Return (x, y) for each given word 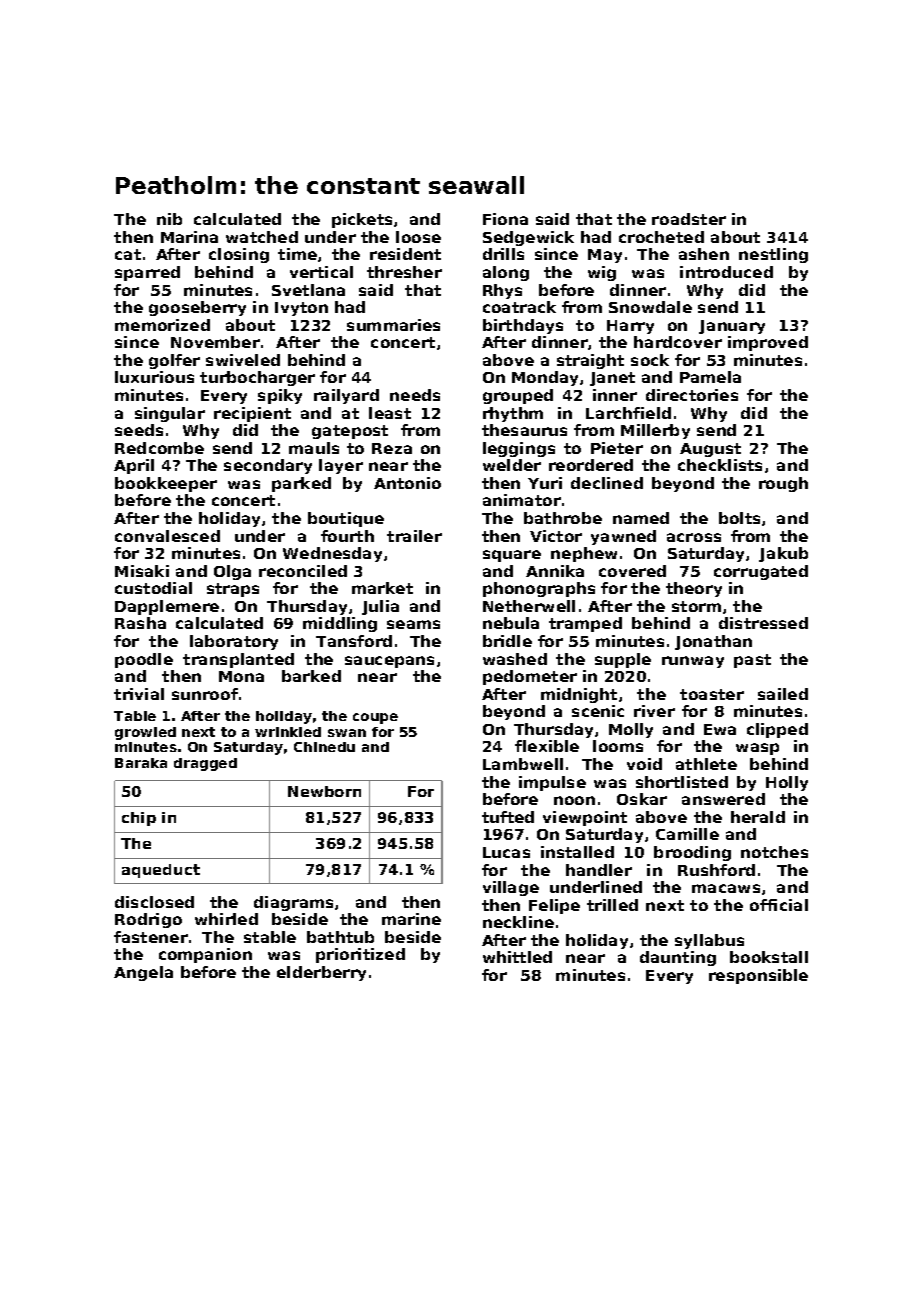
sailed (783, 694)
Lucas (506, 852)
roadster (689, 219)
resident (405, 254)
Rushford (716, 870)
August (710, 450)
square (512, 556)
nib (169, 219)
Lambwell (523, 764)
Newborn (324, 791)
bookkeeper (166, 484)
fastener (151, 937)
